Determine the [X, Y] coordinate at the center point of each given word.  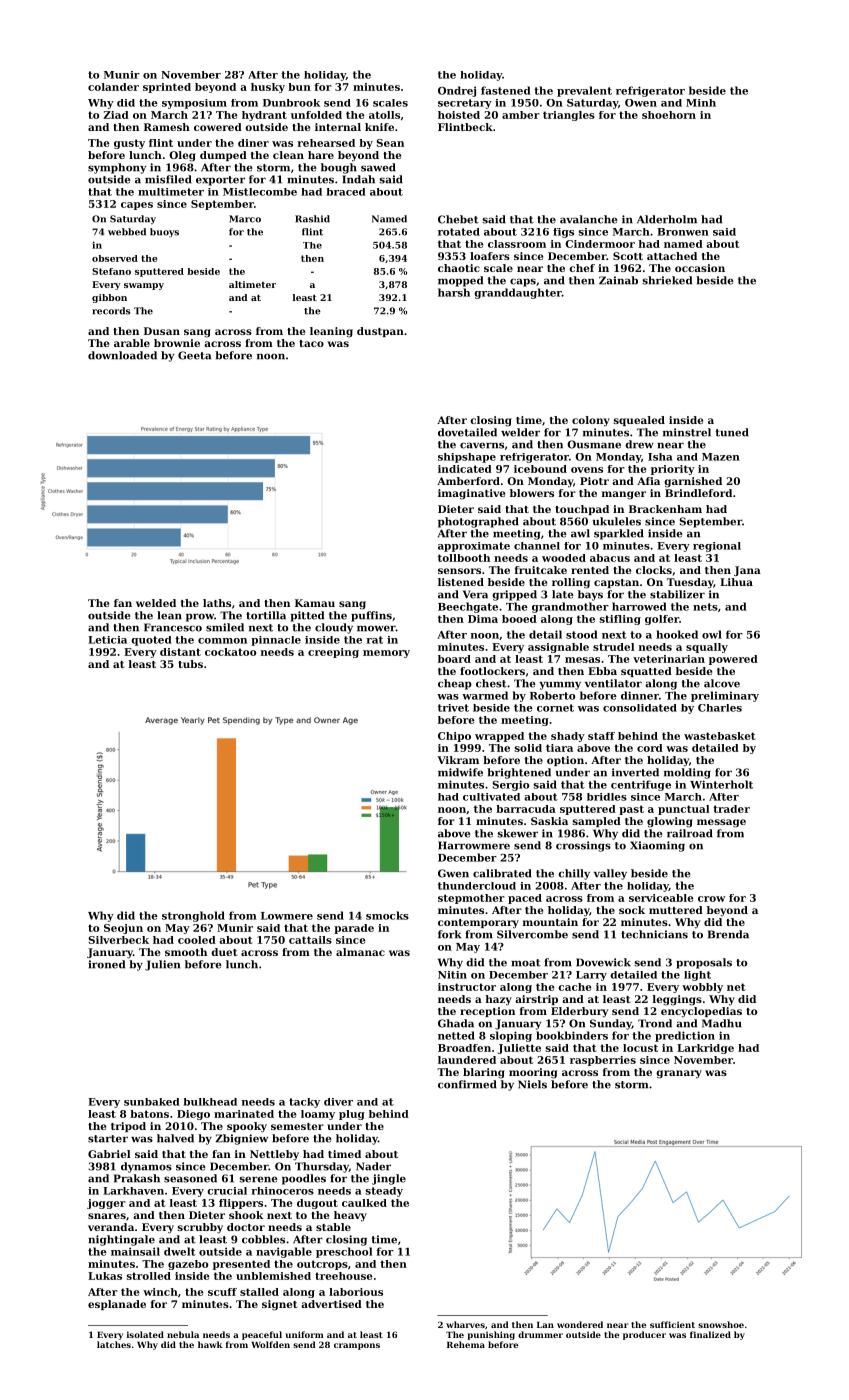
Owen [641, 103]
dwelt [180, 1251]
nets [705, 607]
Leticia [107, 640]
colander [113, 87]
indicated [465, 469]
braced [346, 192]
